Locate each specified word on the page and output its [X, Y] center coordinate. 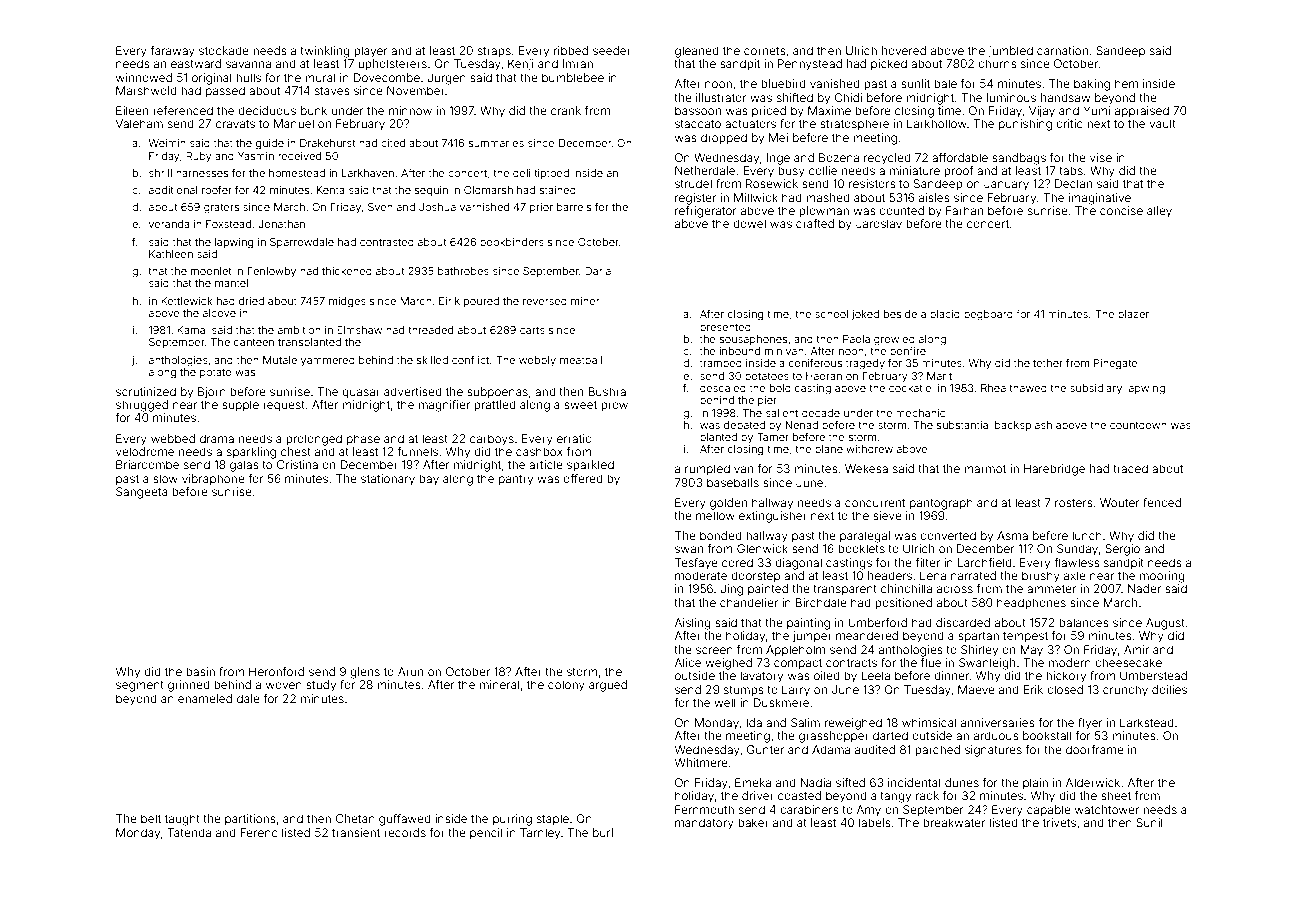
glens [365, 673]
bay [429, 480]
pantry [516, 480]
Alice [687, 662]
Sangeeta [142, 493]
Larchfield [985, 562]
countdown [1138, 425]
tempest [1025, 637]
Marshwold [146, 90]
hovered [904, 50]
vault [1162, 123]
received [299, 156]
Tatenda [189, 832]
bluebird [783, 83]
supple [240, 406]
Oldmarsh [488, 190]
